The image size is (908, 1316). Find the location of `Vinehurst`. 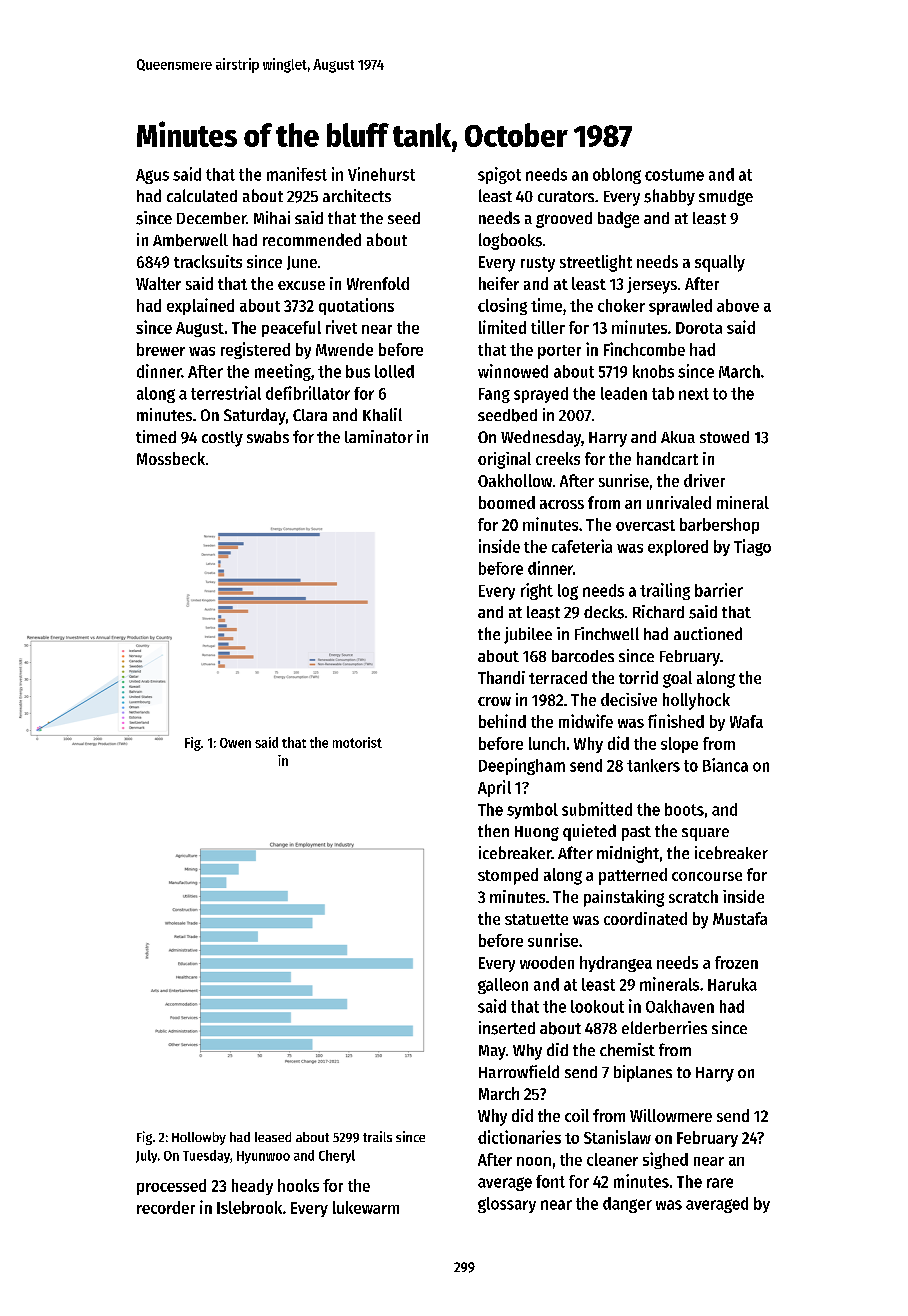

Vinehurst is located at coordinates (381, 174).
